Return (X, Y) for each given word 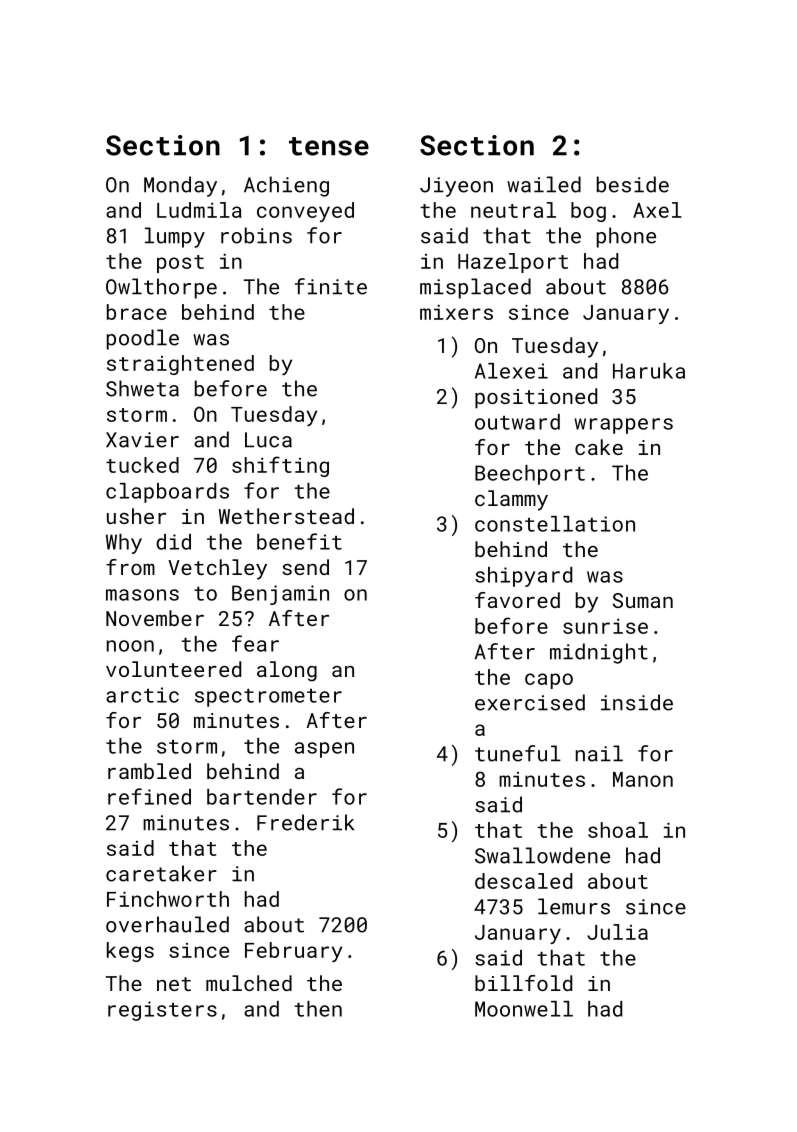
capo (549, 681)
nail (599, 753)
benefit (299, 541)
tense (329, 146)
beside (633, 184)
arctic (142, 695)
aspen (324, 750)
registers (162, 1011)
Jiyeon (456, 187)
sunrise (605, 626)
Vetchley (217, 569)
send (305, 567)
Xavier (142, 440)
